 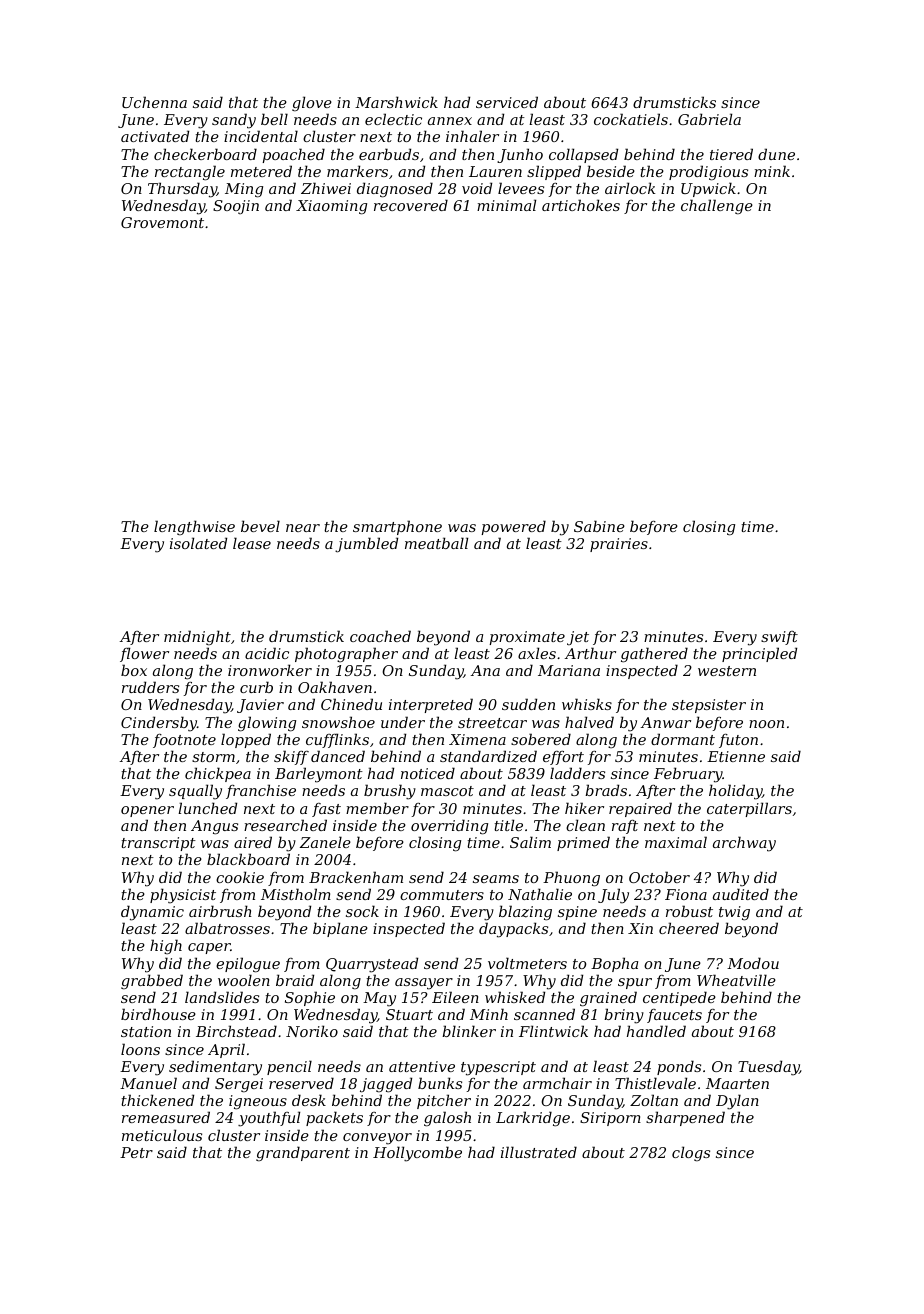 What do you see at coordinates (492, 723) in the page?
I see `streetcar` at bounding box center [492, 723].
